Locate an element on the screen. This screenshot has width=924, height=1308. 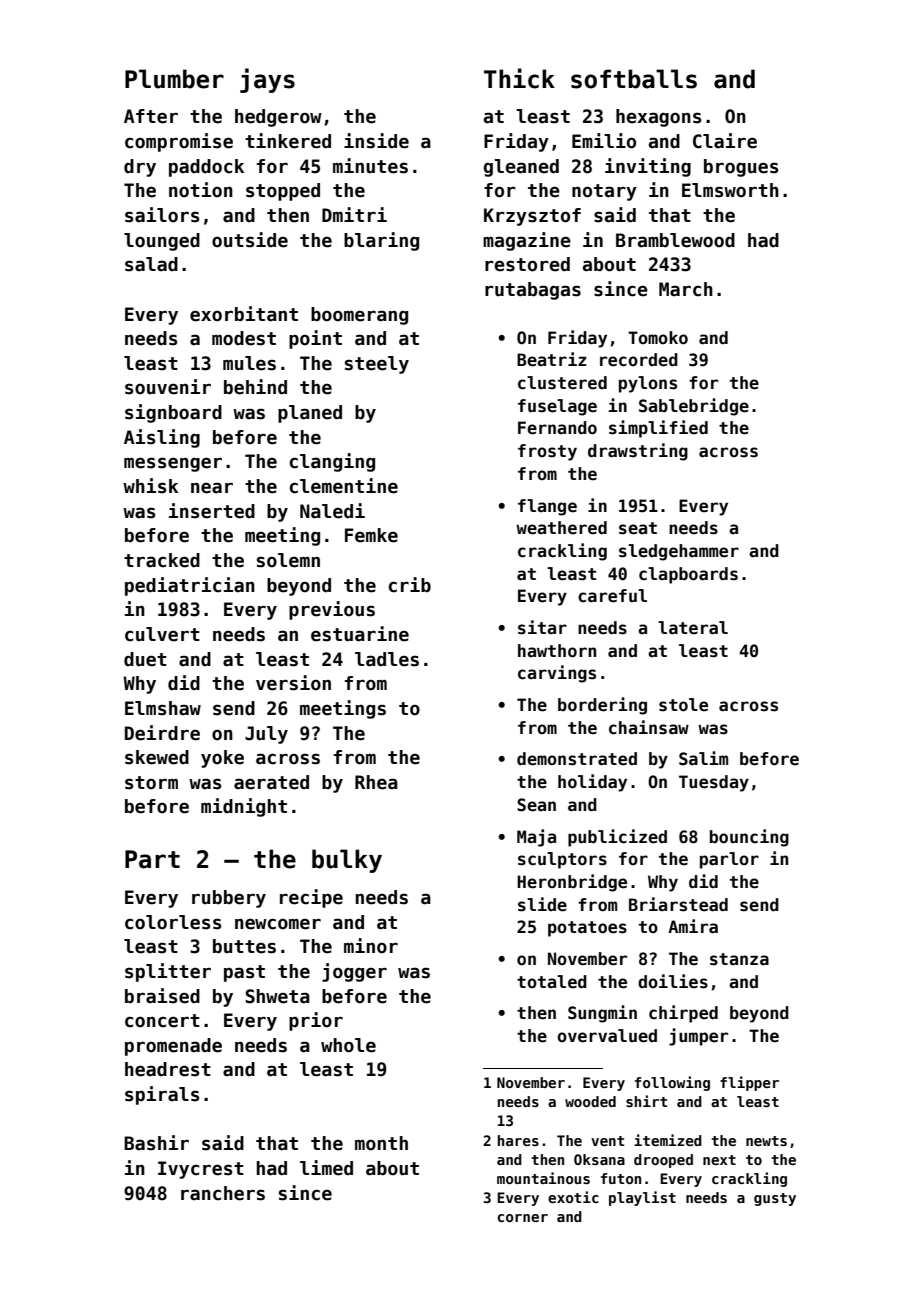
softballs is located at coordinates (634, 79).
